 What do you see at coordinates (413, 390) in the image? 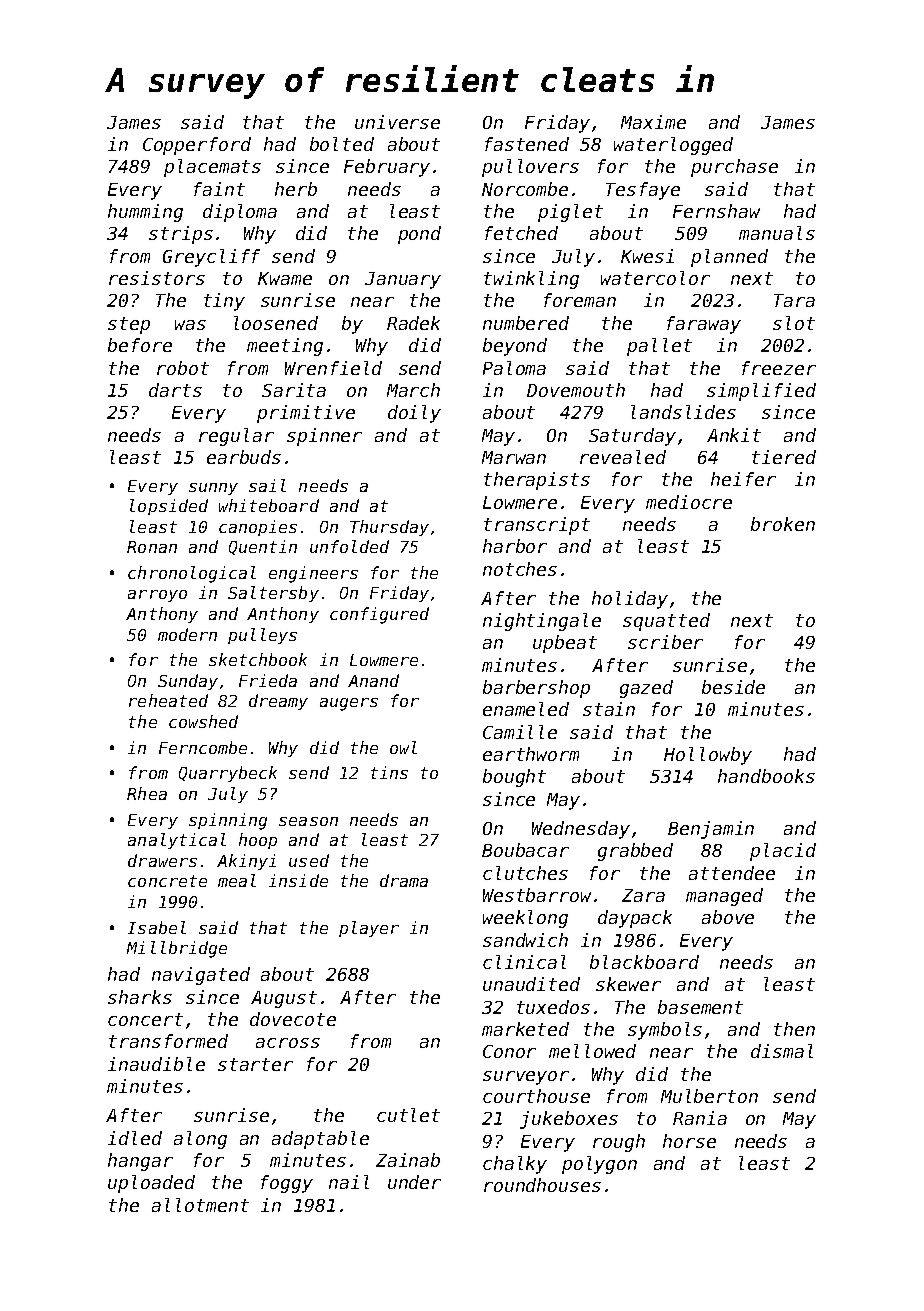
I see `March` at bounding box center [413, 390].
